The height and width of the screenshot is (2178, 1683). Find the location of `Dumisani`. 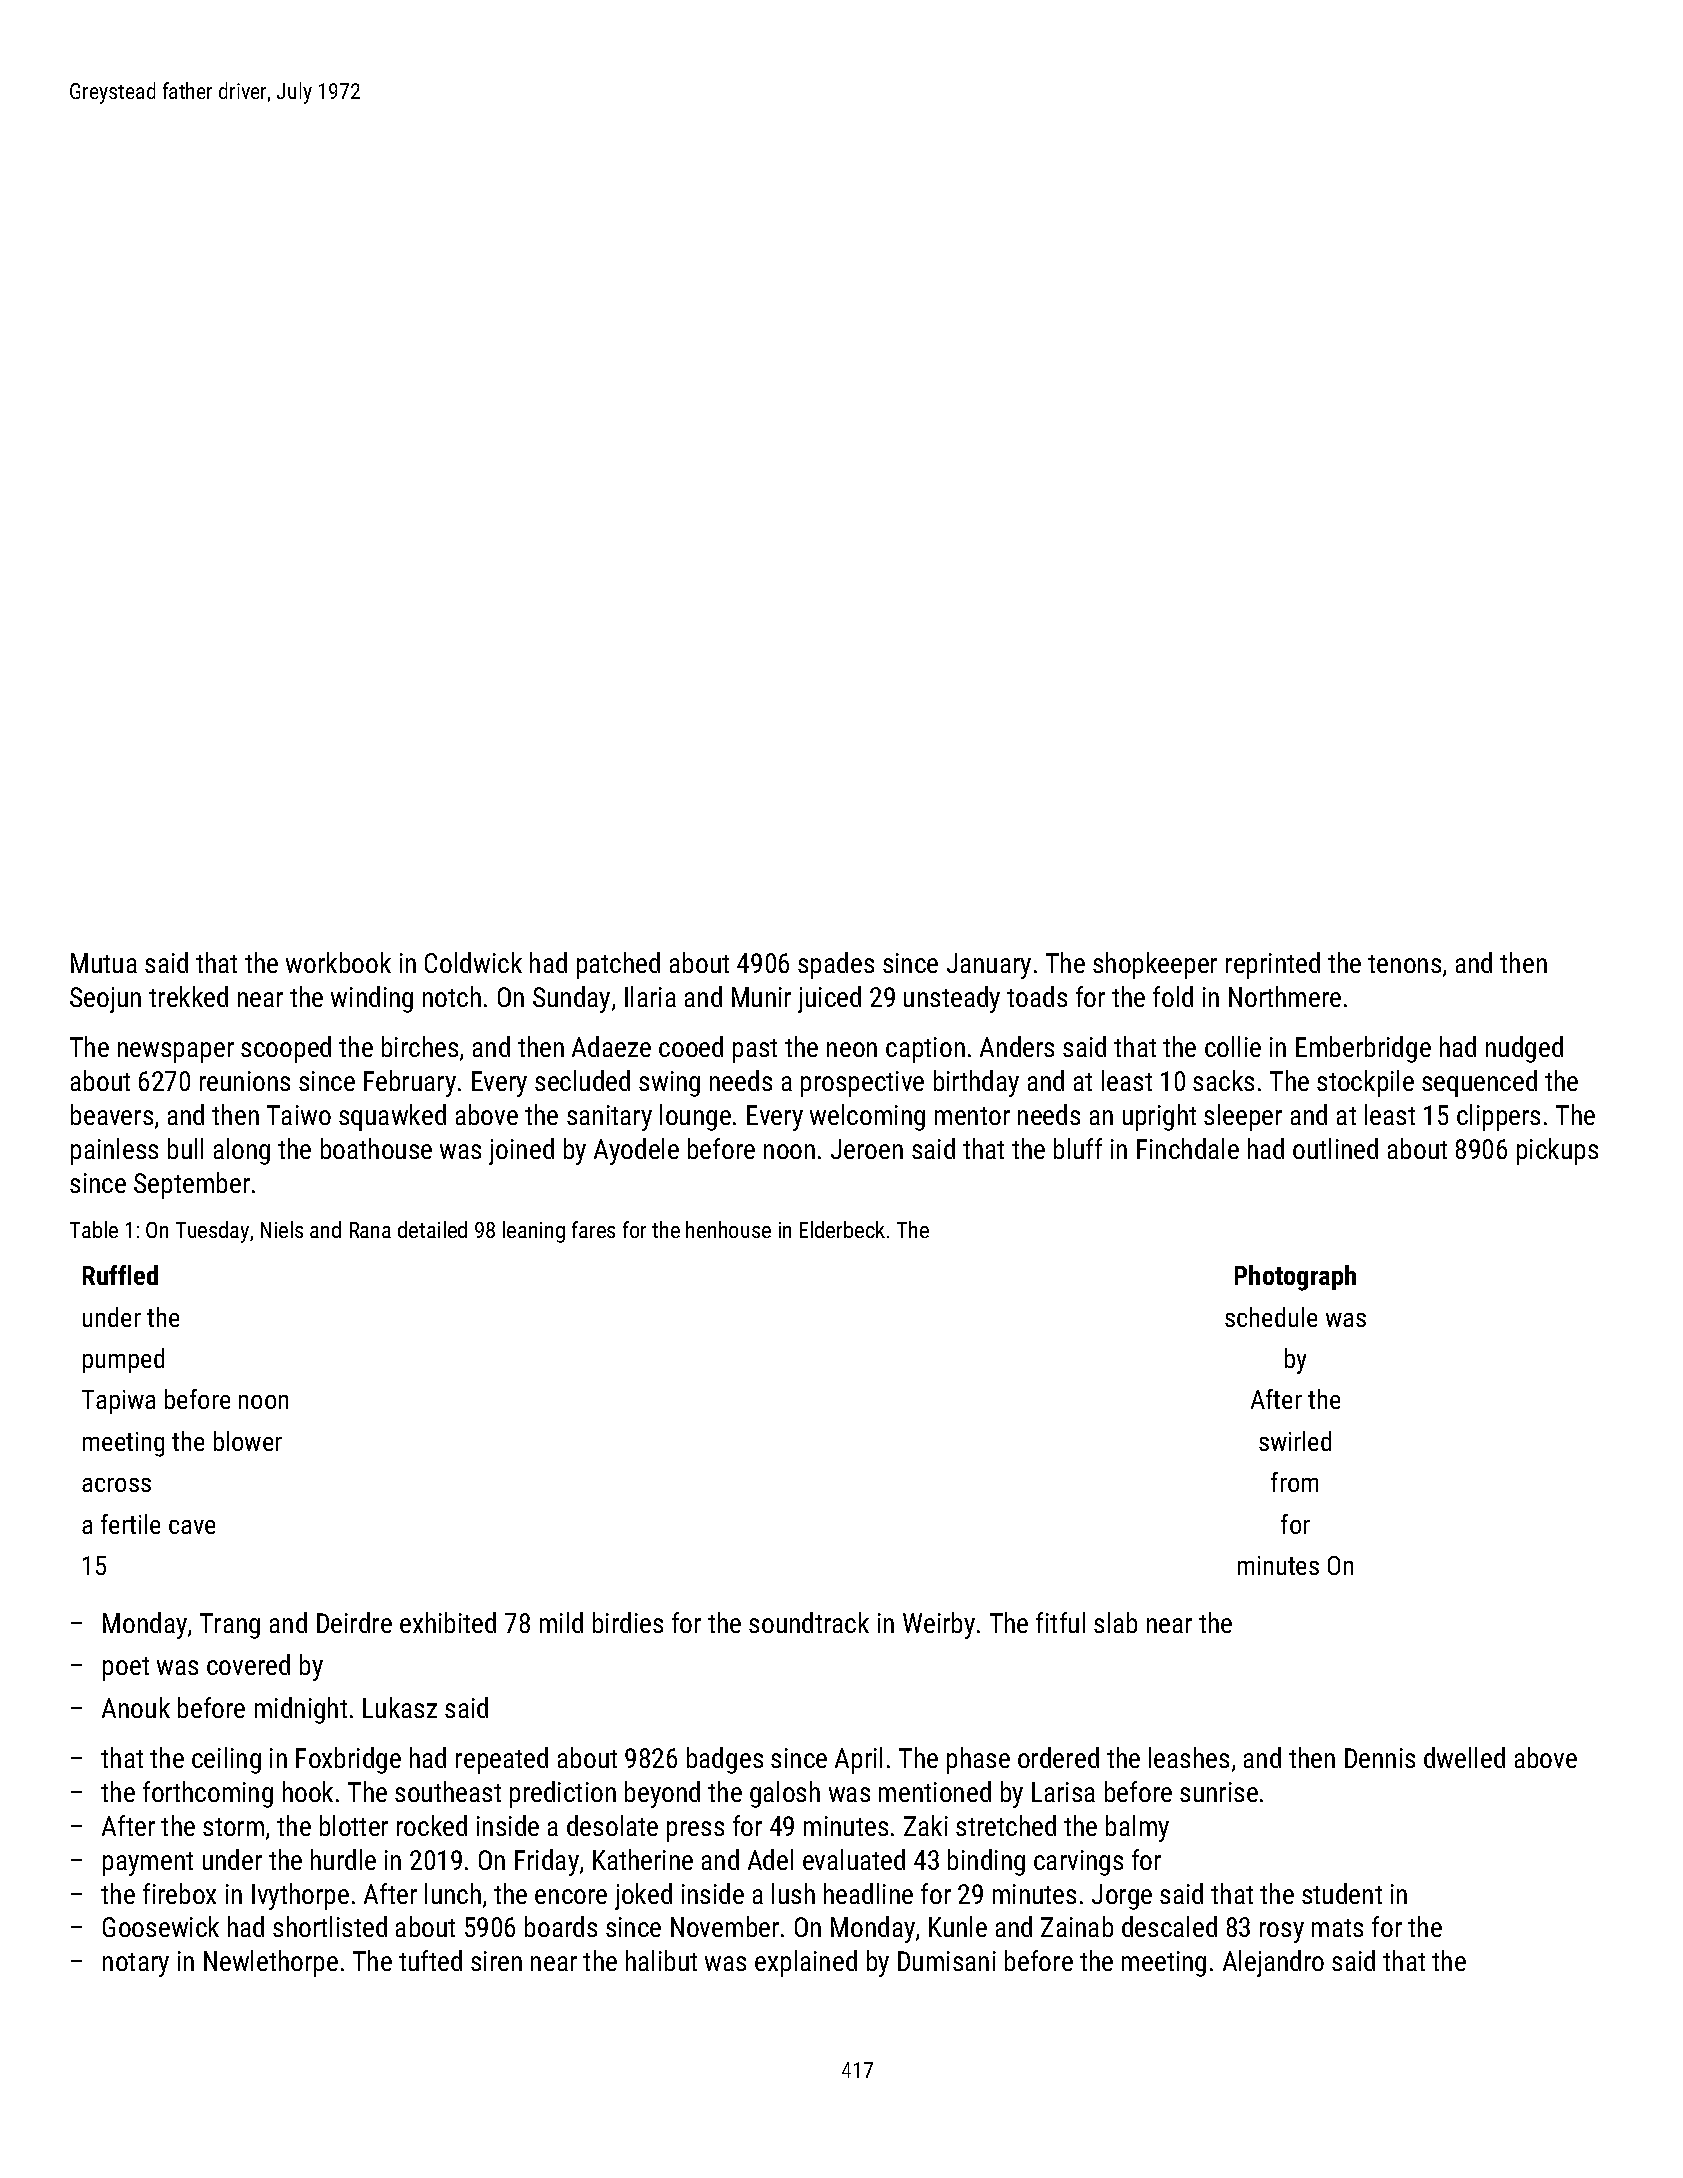

Dumisani is located at coordinates (947, 1961).
